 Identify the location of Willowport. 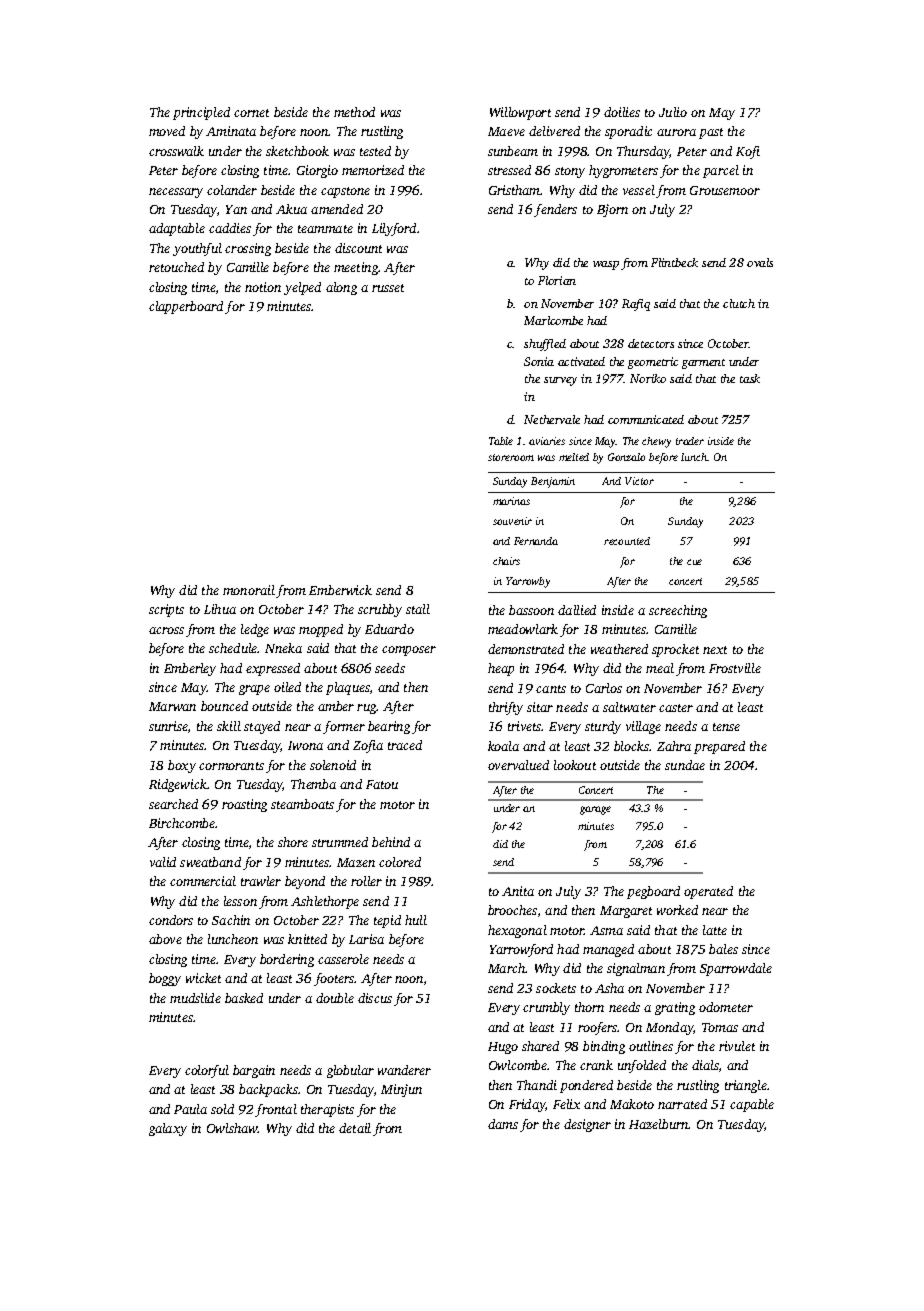
(520, 113).
